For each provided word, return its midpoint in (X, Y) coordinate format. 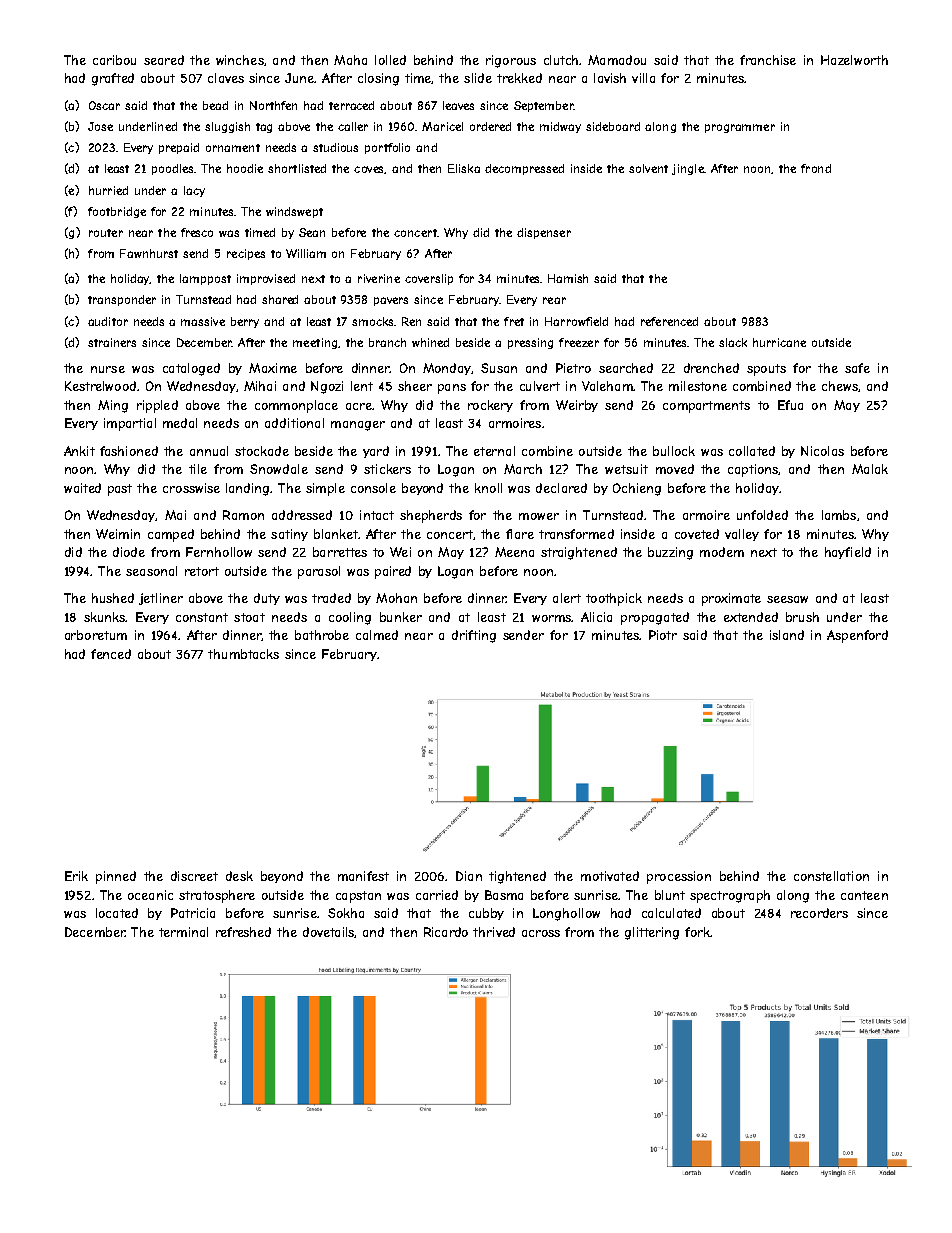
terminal (183, 932)
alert (567, 598)
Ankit (79, 451)
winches (240, 60)
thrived (494, 932)
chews (840, 386)
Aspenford (857, 636)
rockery (490, 406)
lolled (390, 60)
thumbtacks (243, 654)
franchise (768, 60)
